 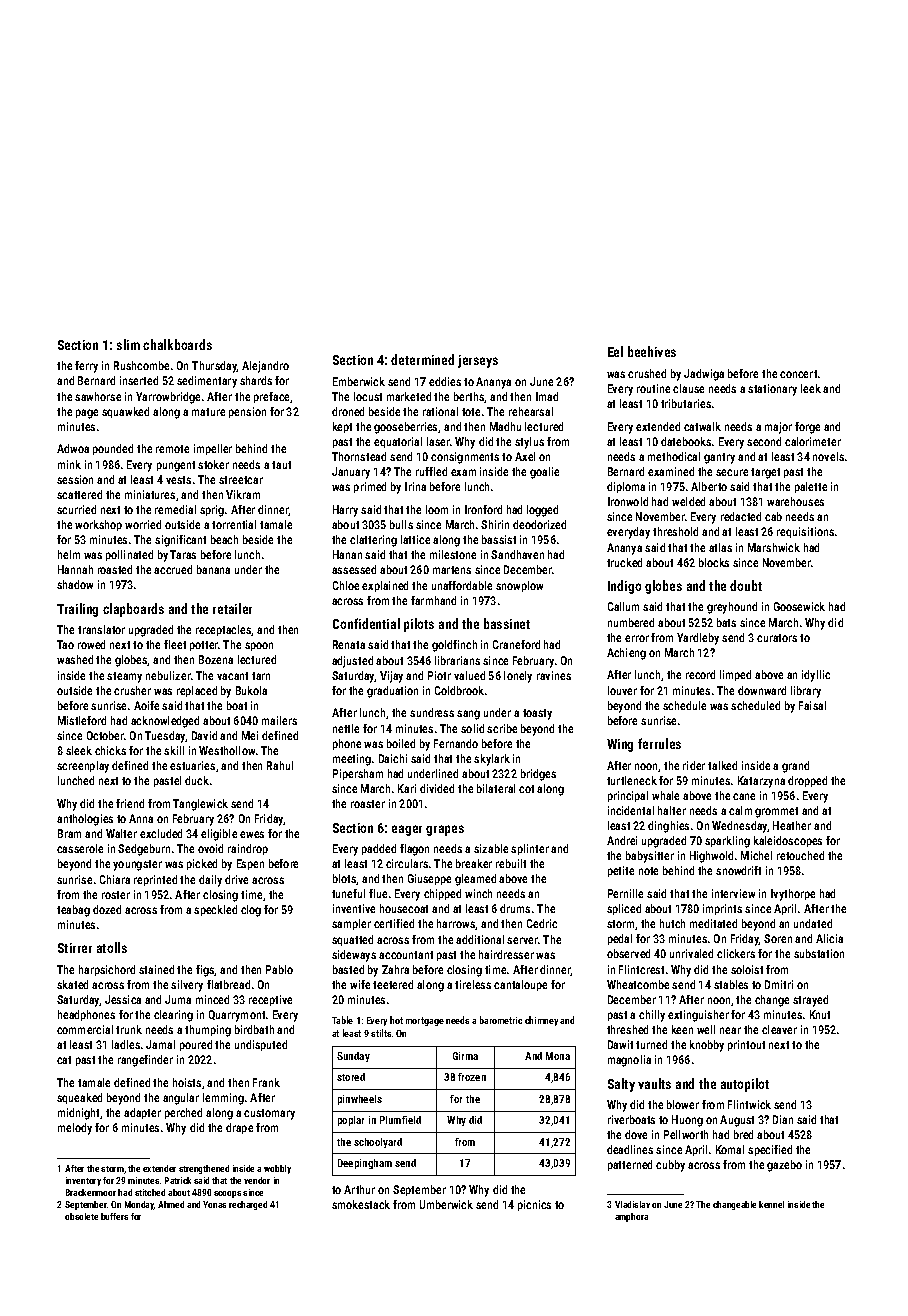 What do you see at coordinates (622, 840) in the image?
I see `Andrei` at bounding box center [622, 840].
